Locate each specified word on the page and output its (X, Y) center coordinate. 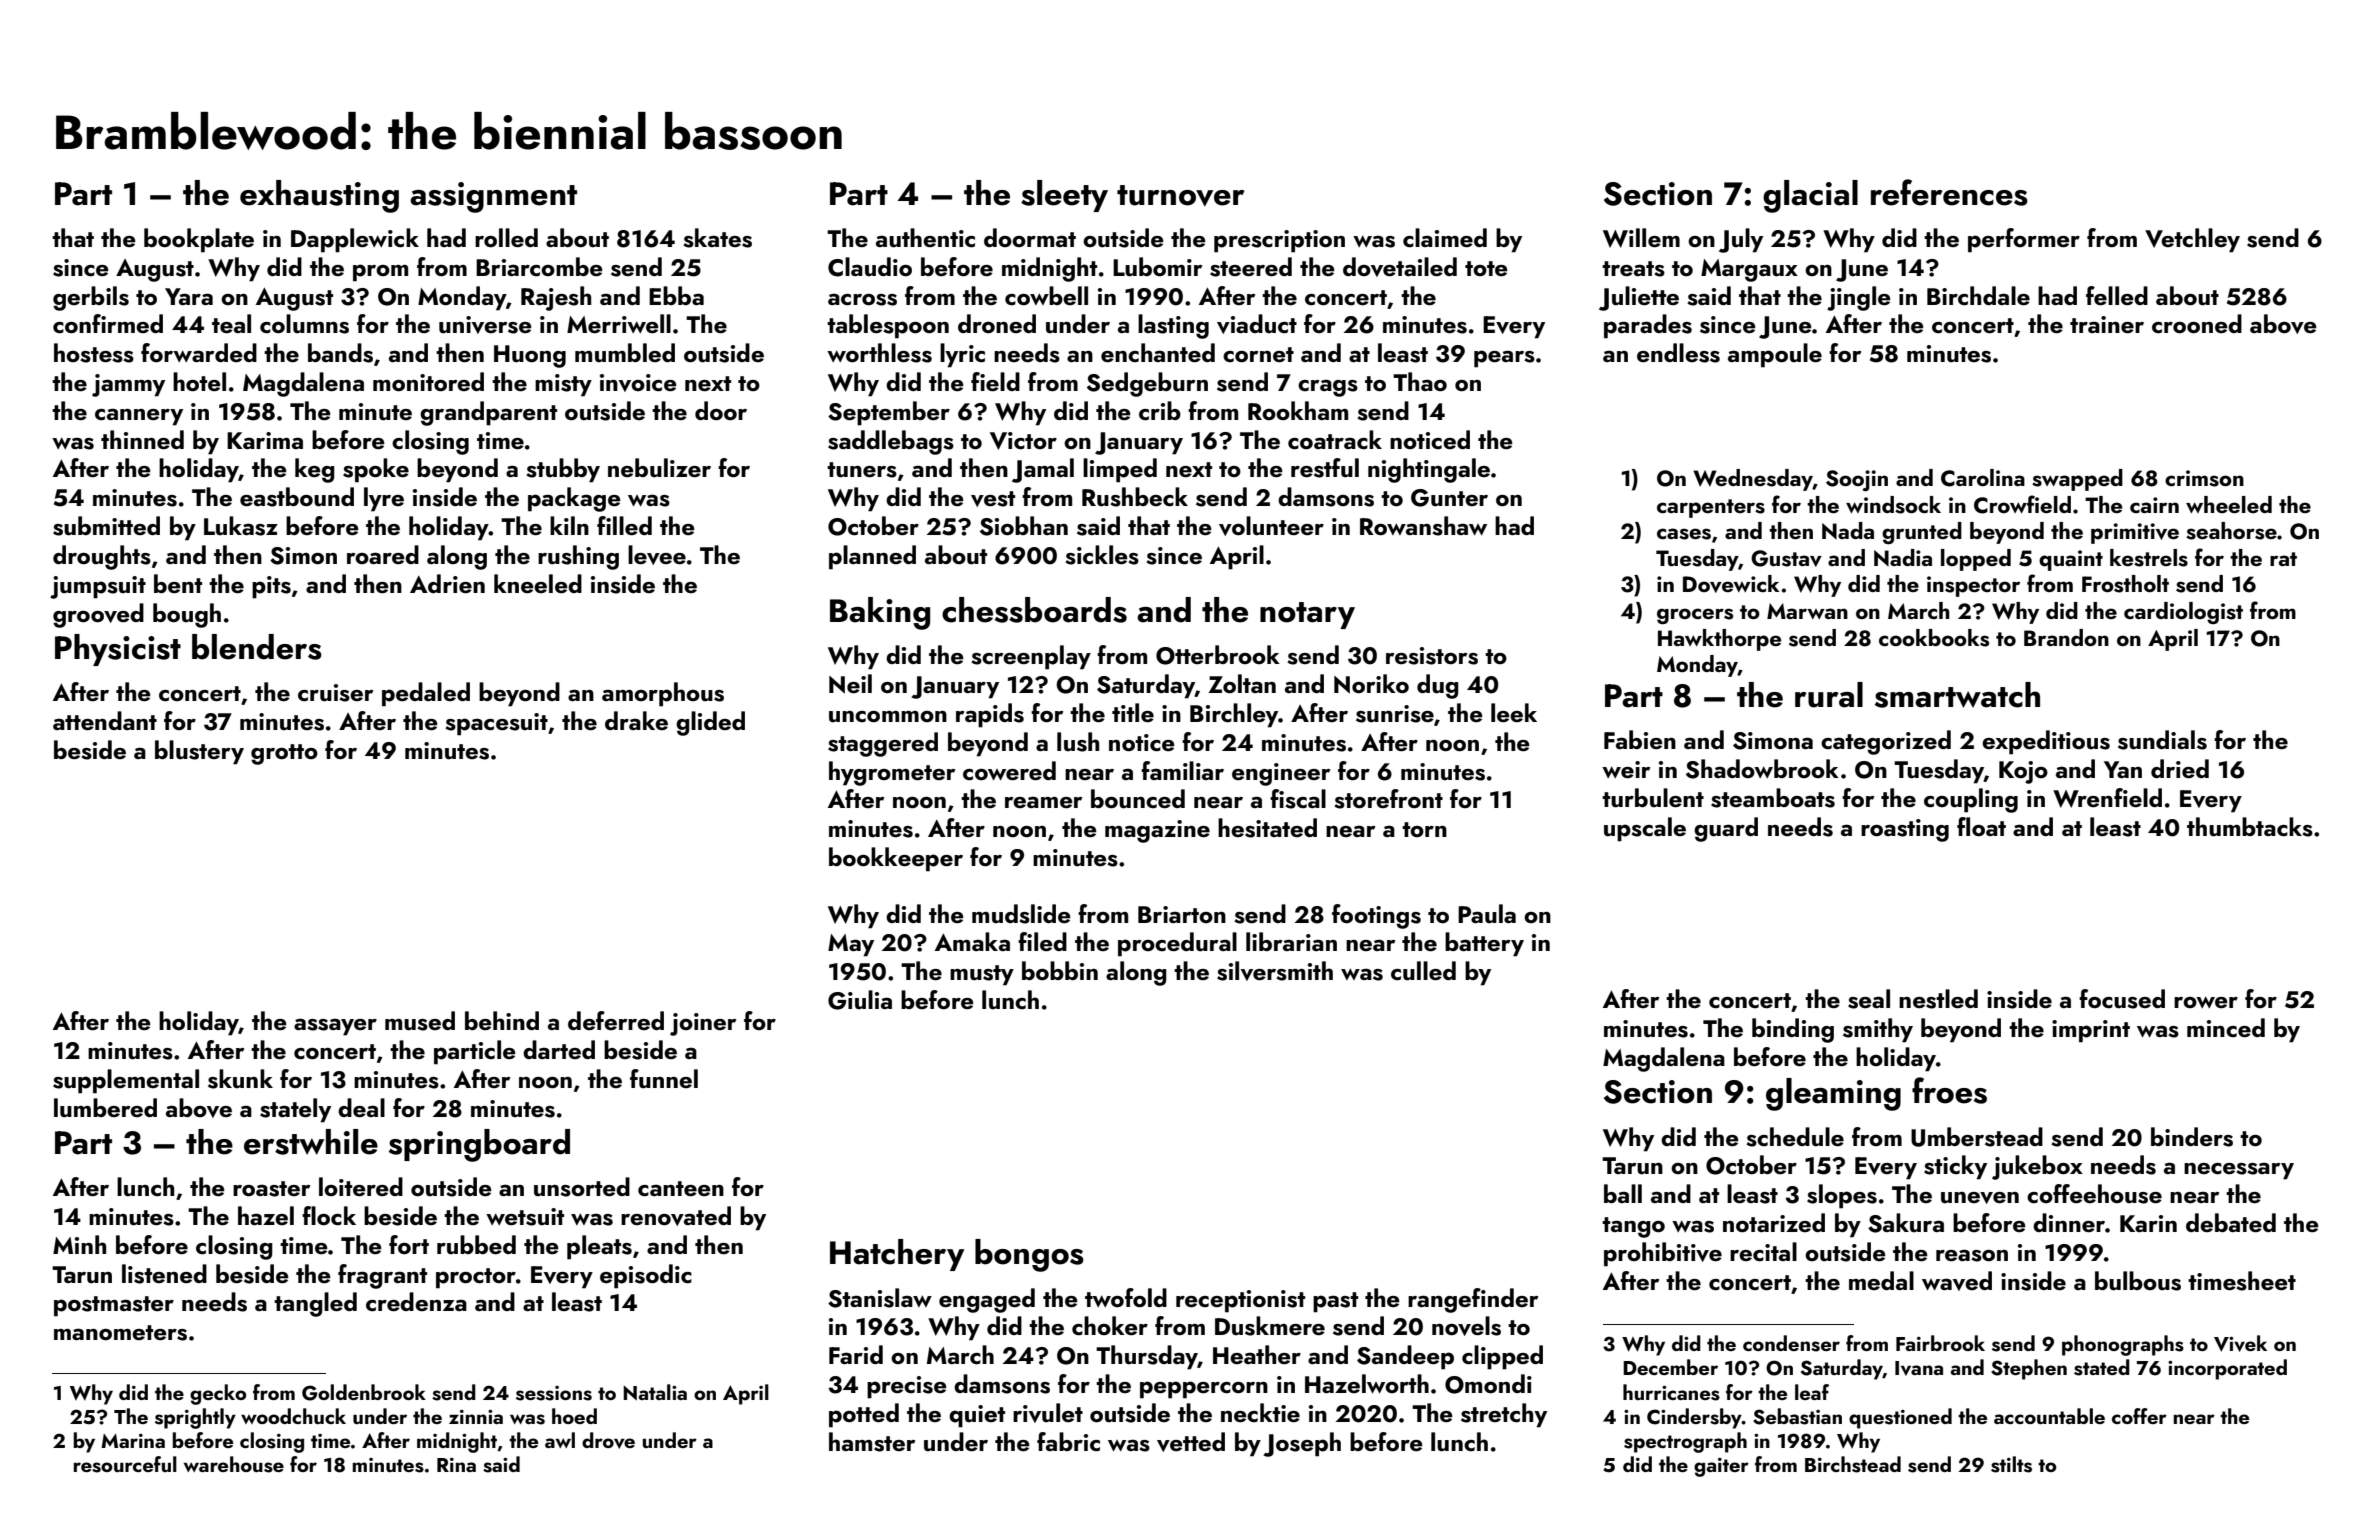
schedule (1795, 1137)
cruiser (335, 693)
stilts (2011, 1464)
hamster (872, 1442)
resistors (1432, 656)
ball (1623, 1193)
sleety (1064, 196)
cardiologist (2183, 613)
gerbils (91, 298)
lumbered (105, 1108)
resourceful (125, 1464)
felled (2117, 295)
